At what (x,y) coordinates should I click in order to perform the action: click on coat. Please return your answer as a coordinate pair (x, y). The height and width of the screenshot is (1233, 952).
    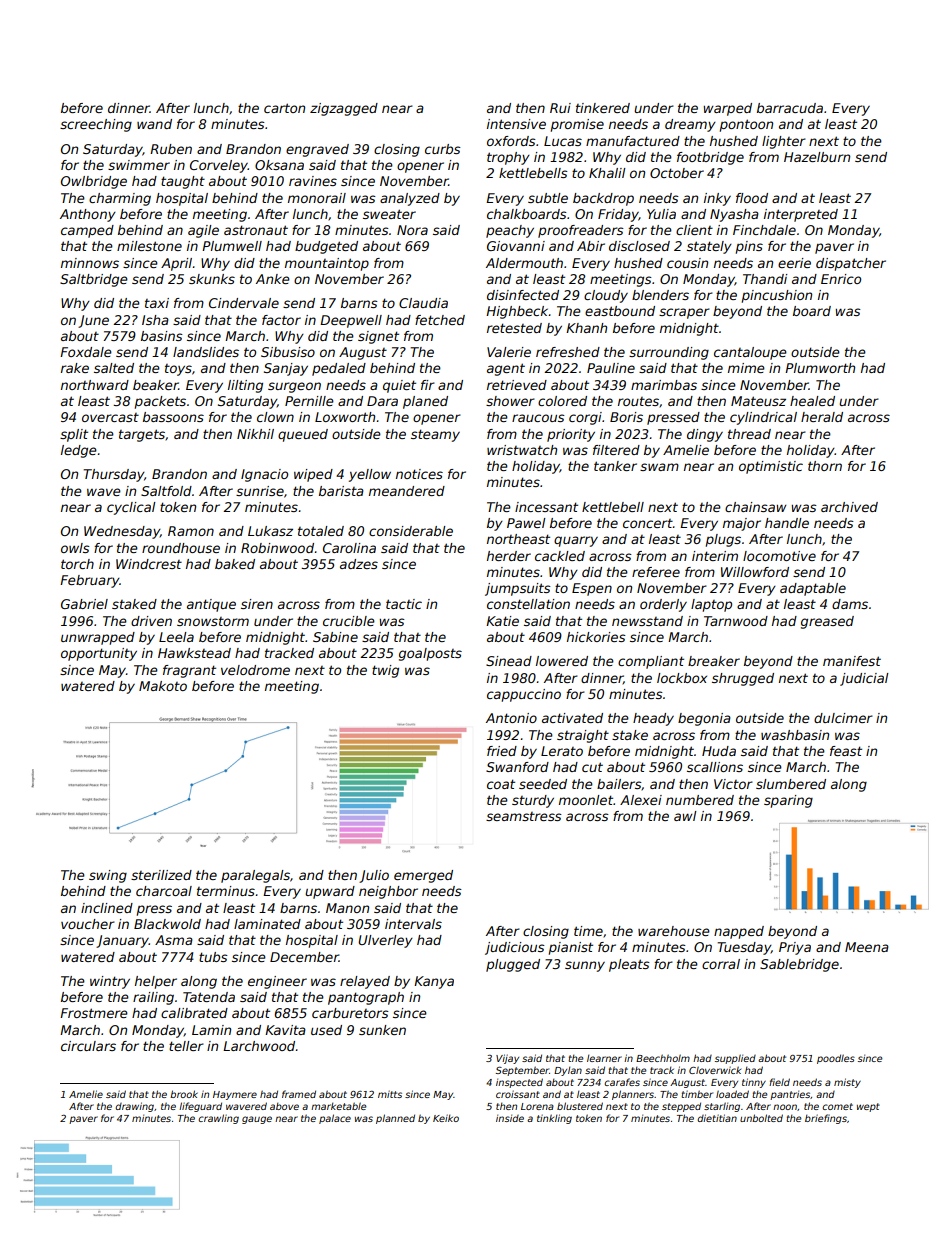
    Looking at the image, I should click on (501, 784).
